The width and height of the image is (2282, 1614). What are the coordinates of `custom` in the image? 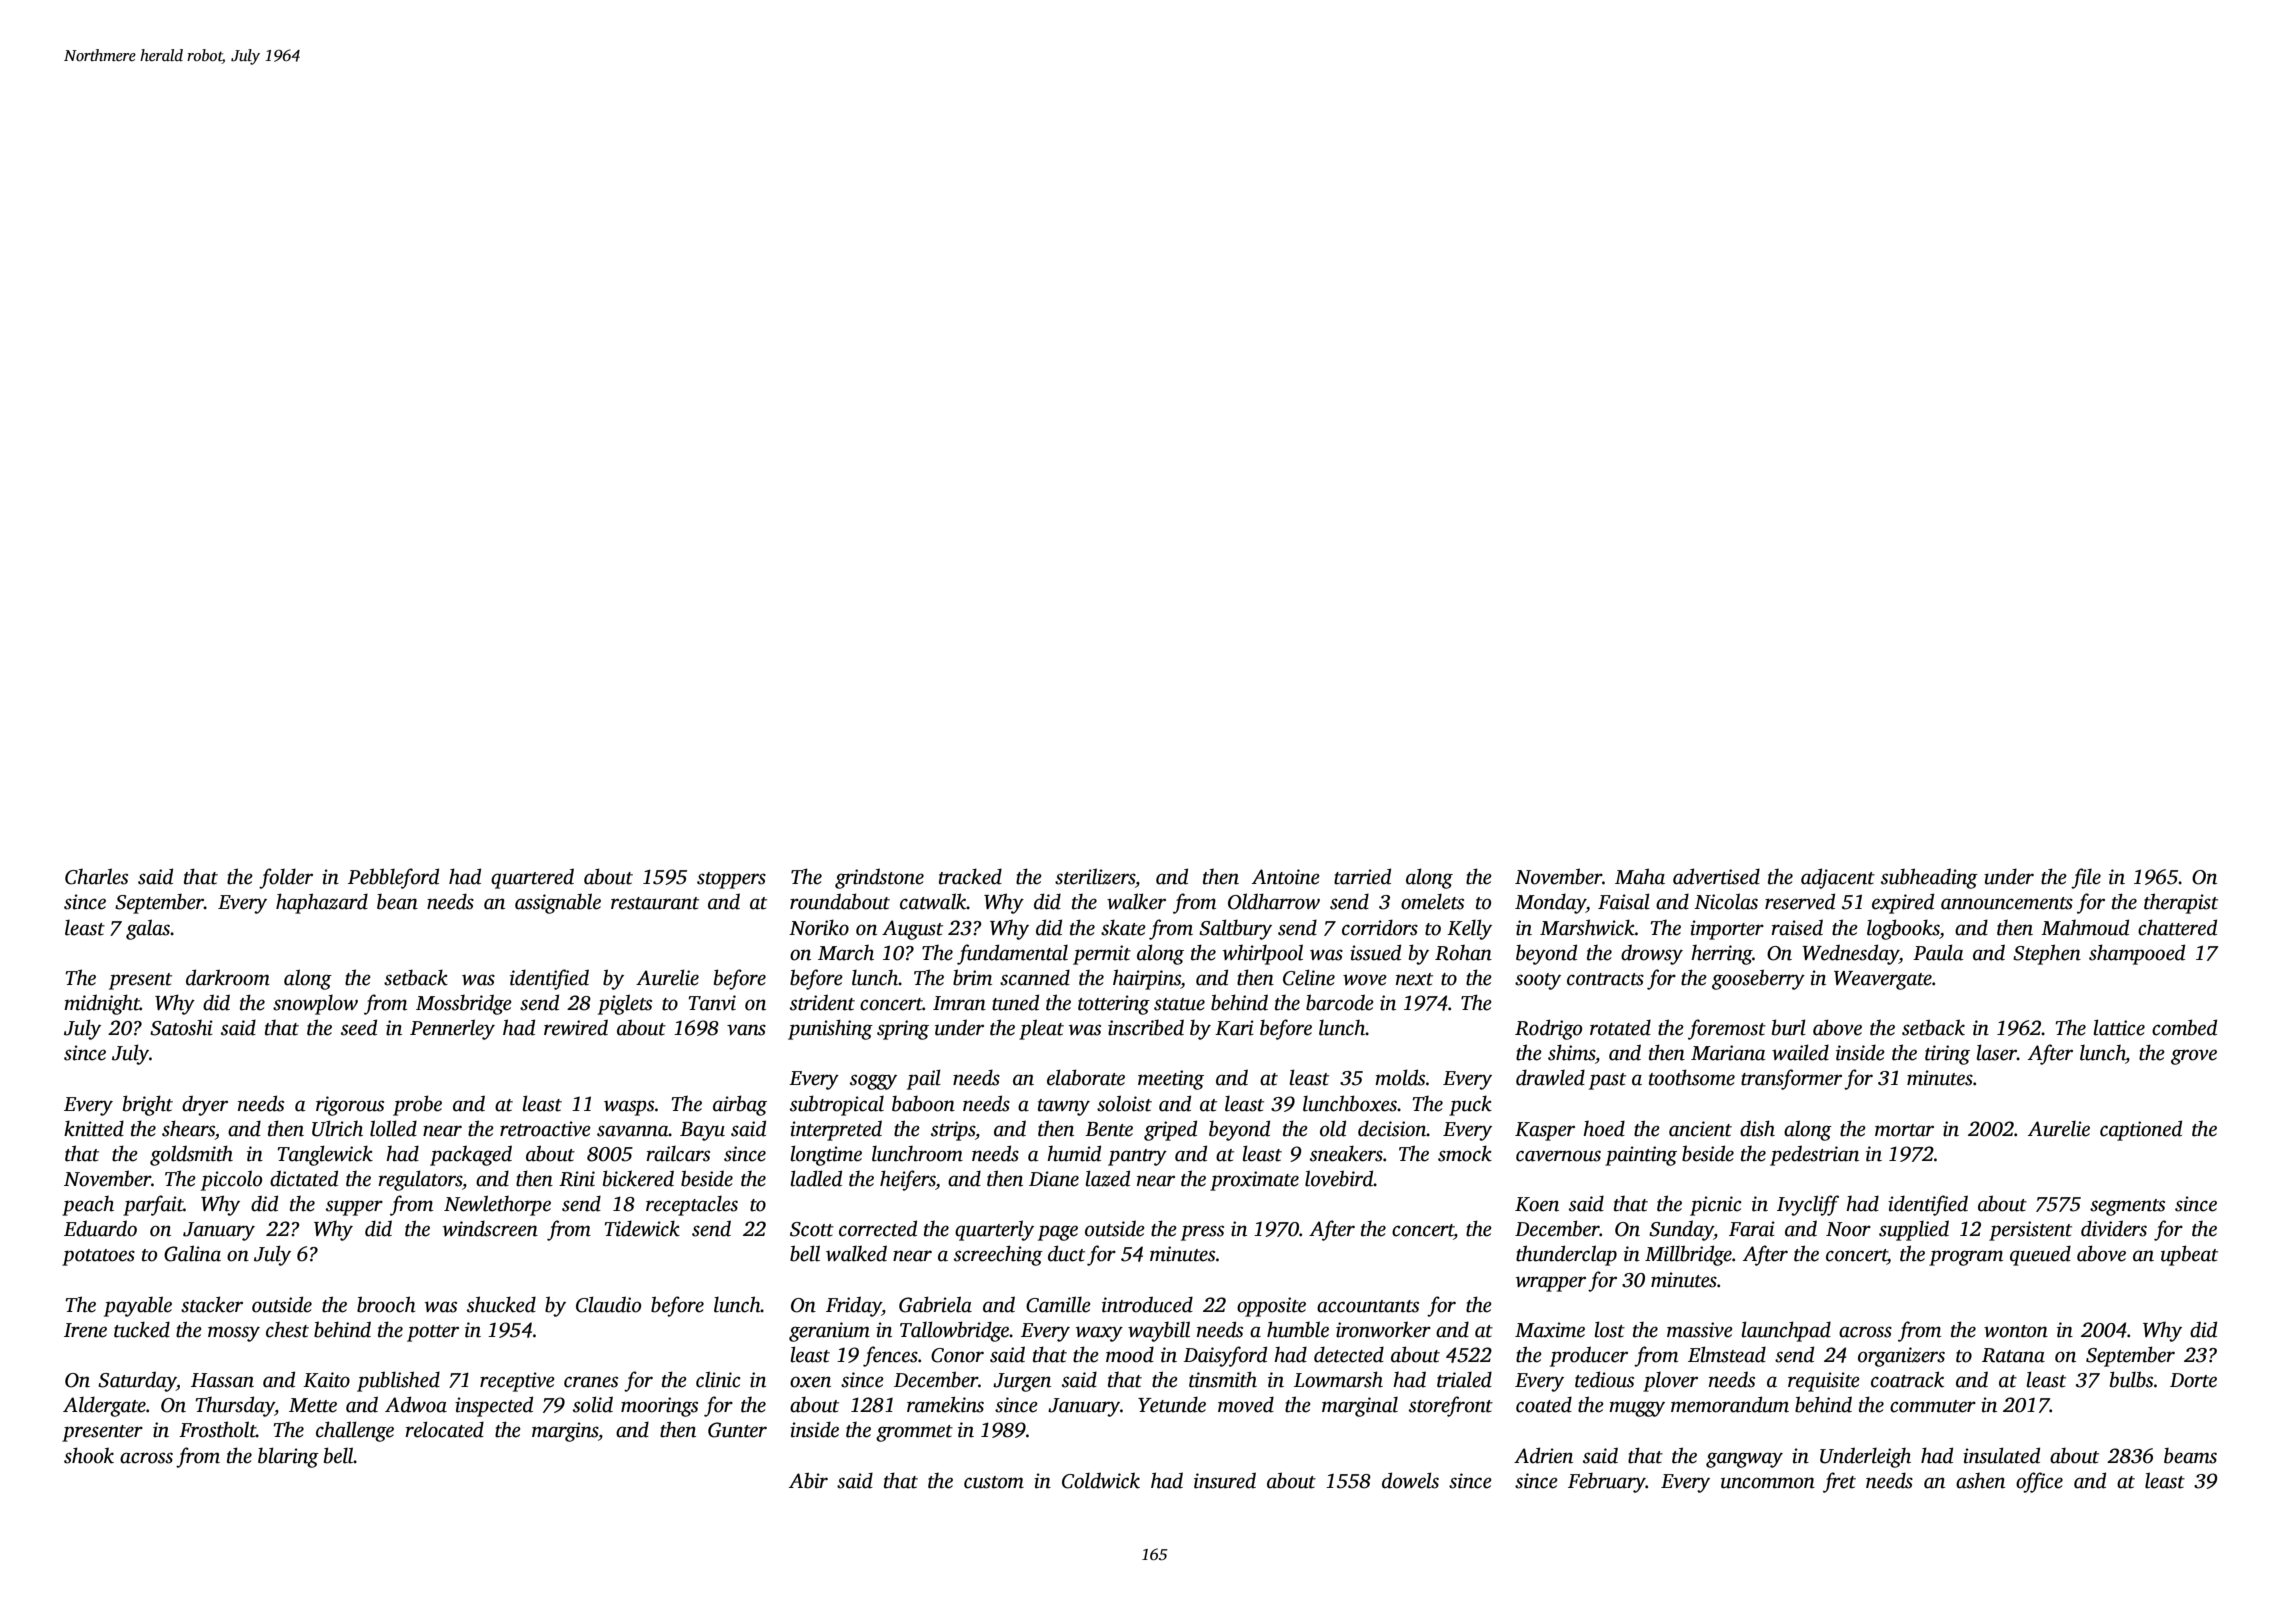 It's located at (994, 1482).
